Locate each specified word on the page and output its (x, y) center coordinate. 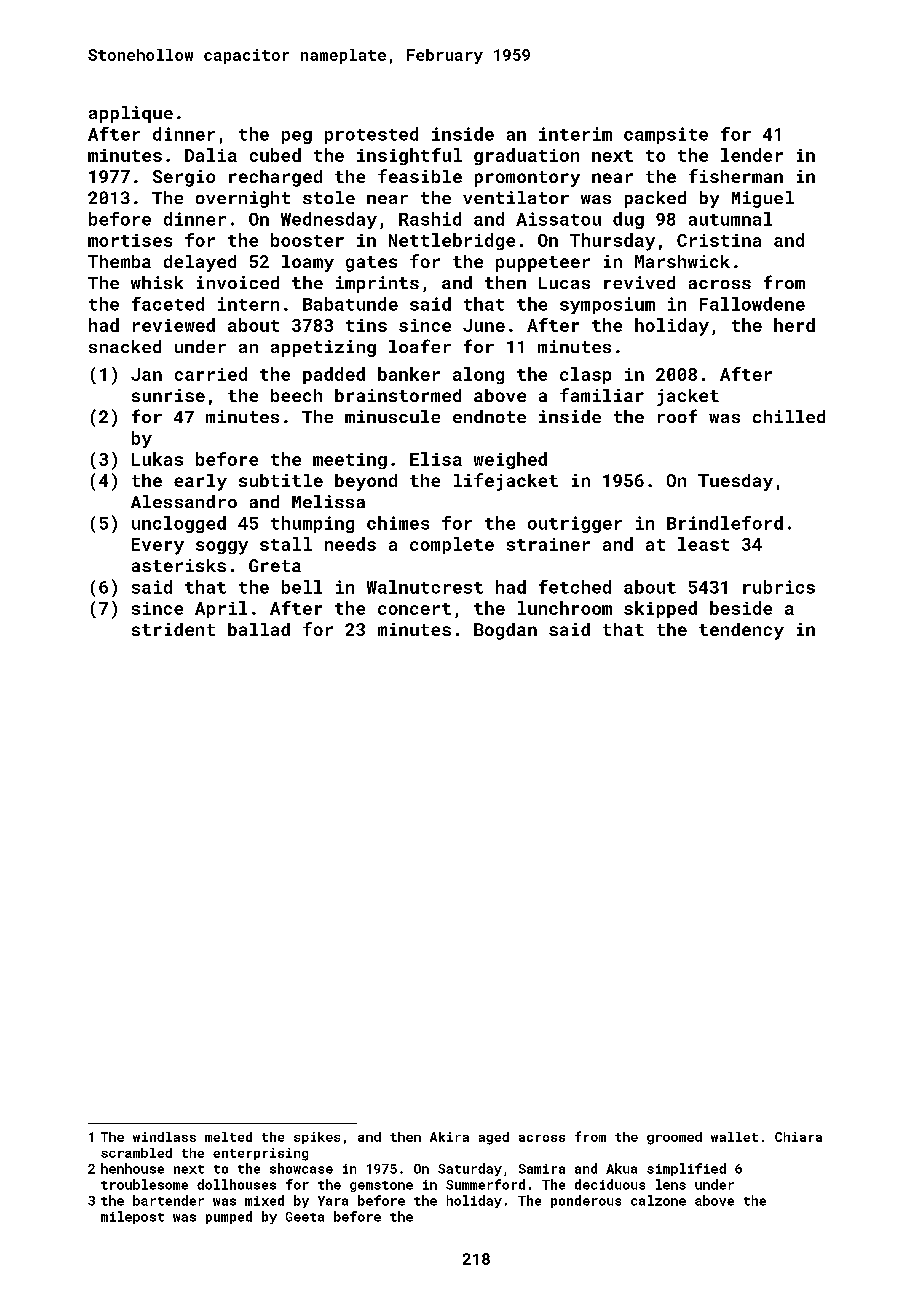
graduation (526, 156)
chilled (789, 416)
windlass (164, 1137)
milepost (132, 1217)
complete (452, 545)
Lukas (157, 459)
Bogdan (505, 631)
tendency (741, 631)
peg (297, 137)
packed (655, 199)
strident (173, 629)
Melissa (328, 501)
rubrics (779, 587)
